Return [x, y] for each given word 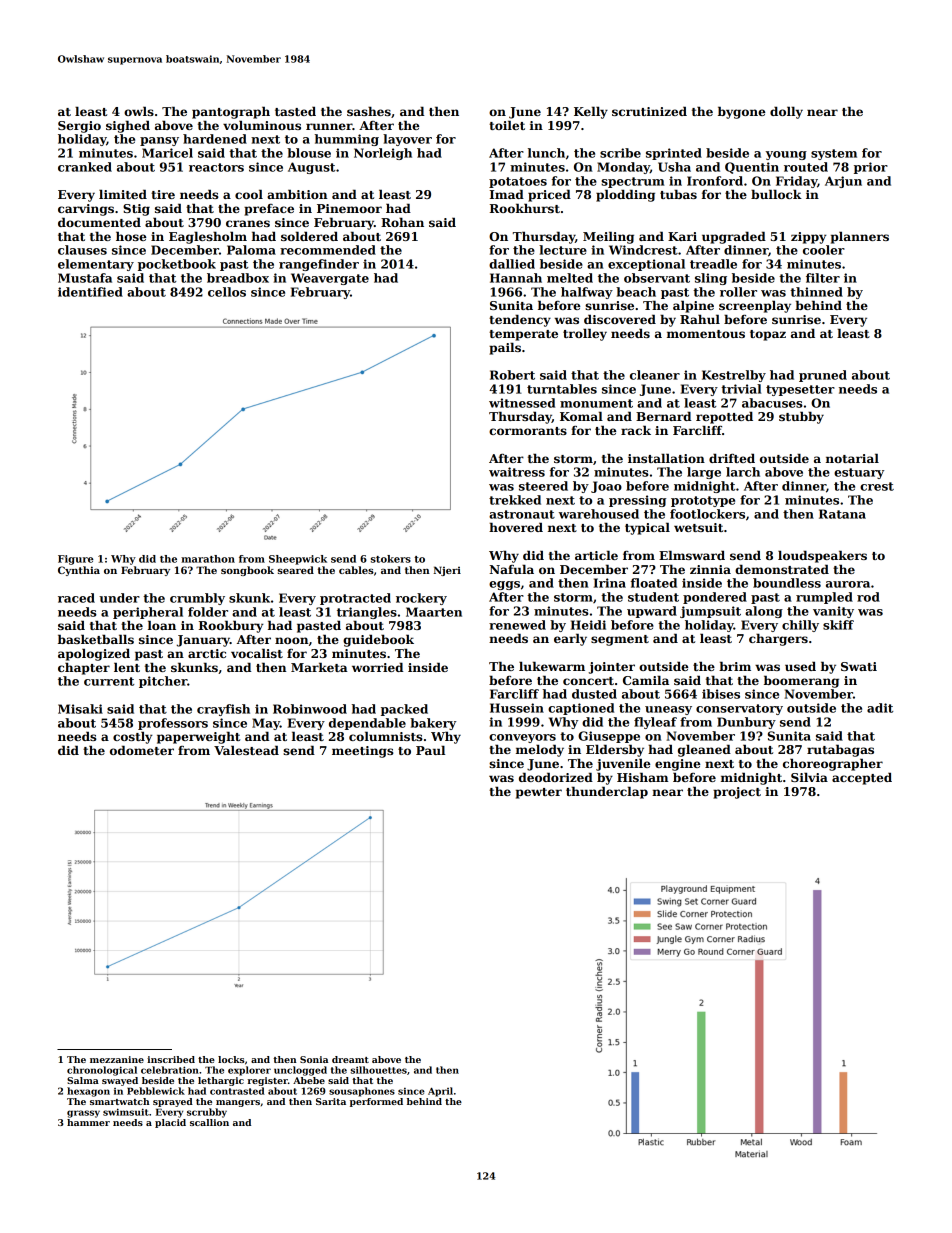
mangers [238, 1103]
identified [90, 292]
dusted [594, 694]
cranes [248, 223]
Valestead [246, 750]
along [764, 612]
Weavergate [330, 279]
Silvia [809, 777]
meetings [363, 752]
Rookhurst [525, 208]
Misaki [80, 709]
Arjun [843, 182]
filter [823, 278]
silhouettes [378, 1070]
